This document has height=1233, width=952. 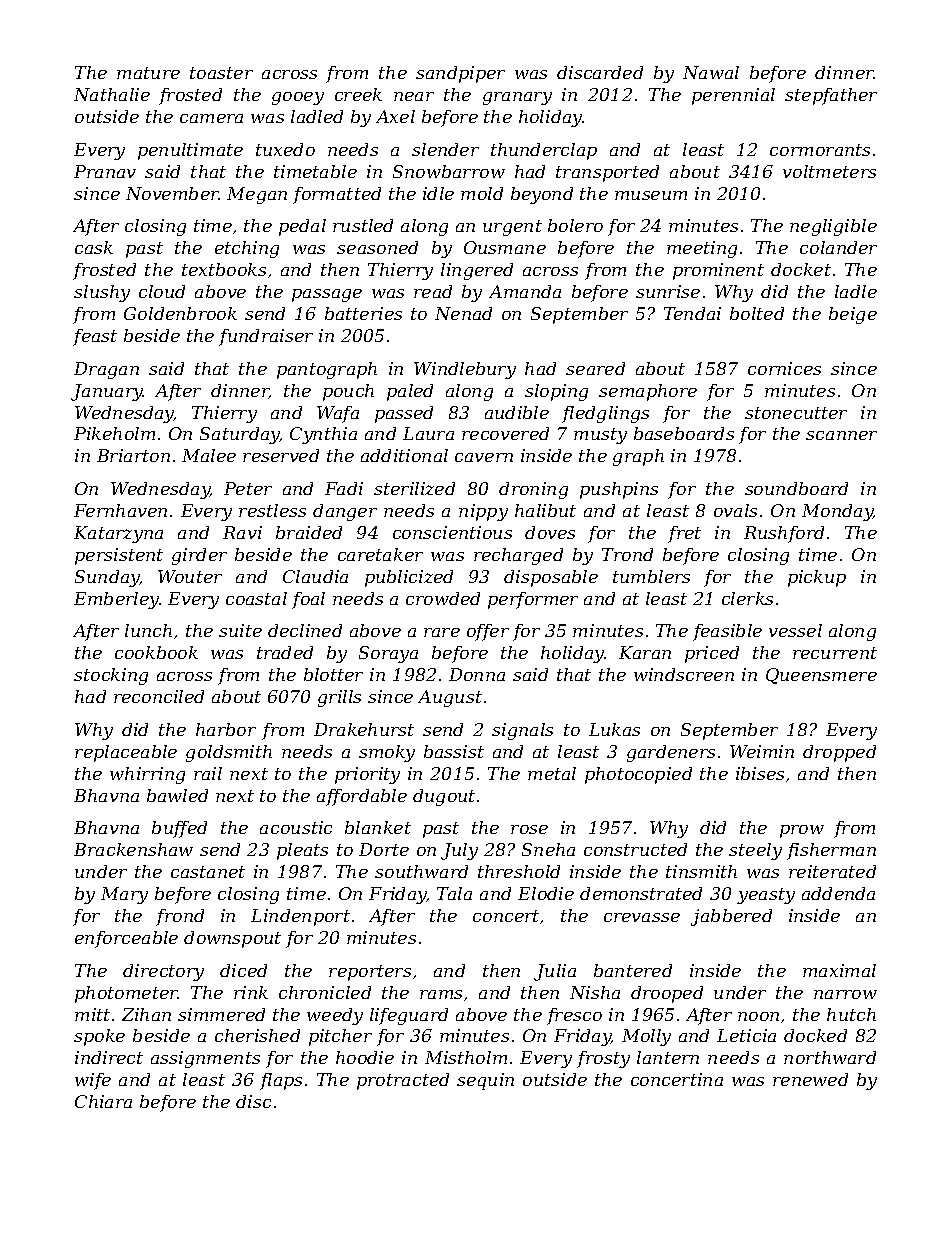 I want to click on disposable, so click(x=551, y=578).
